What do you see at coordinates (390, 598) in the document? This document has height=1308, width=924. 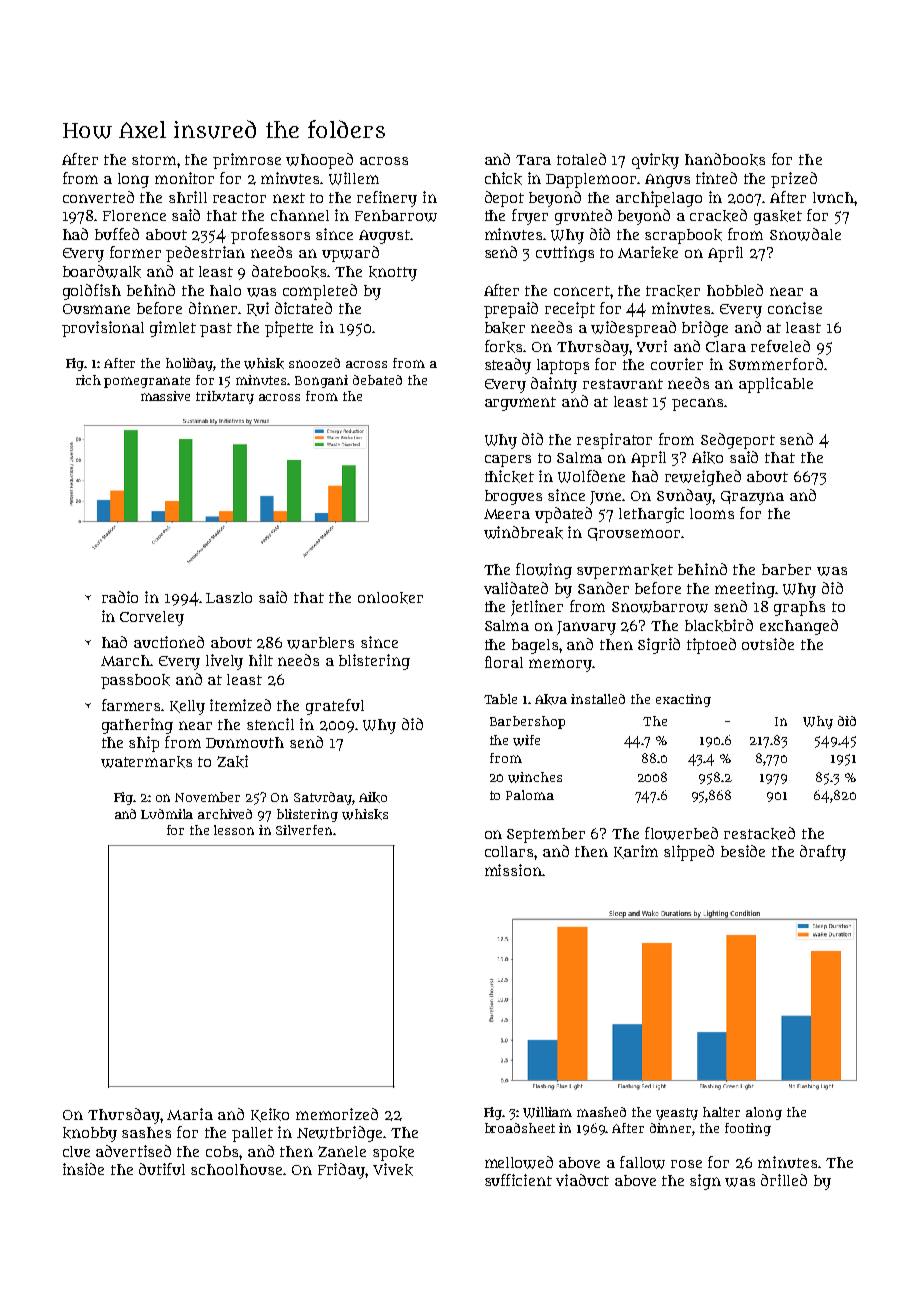 I see `onlooker` at bounding box center [390, 598].
